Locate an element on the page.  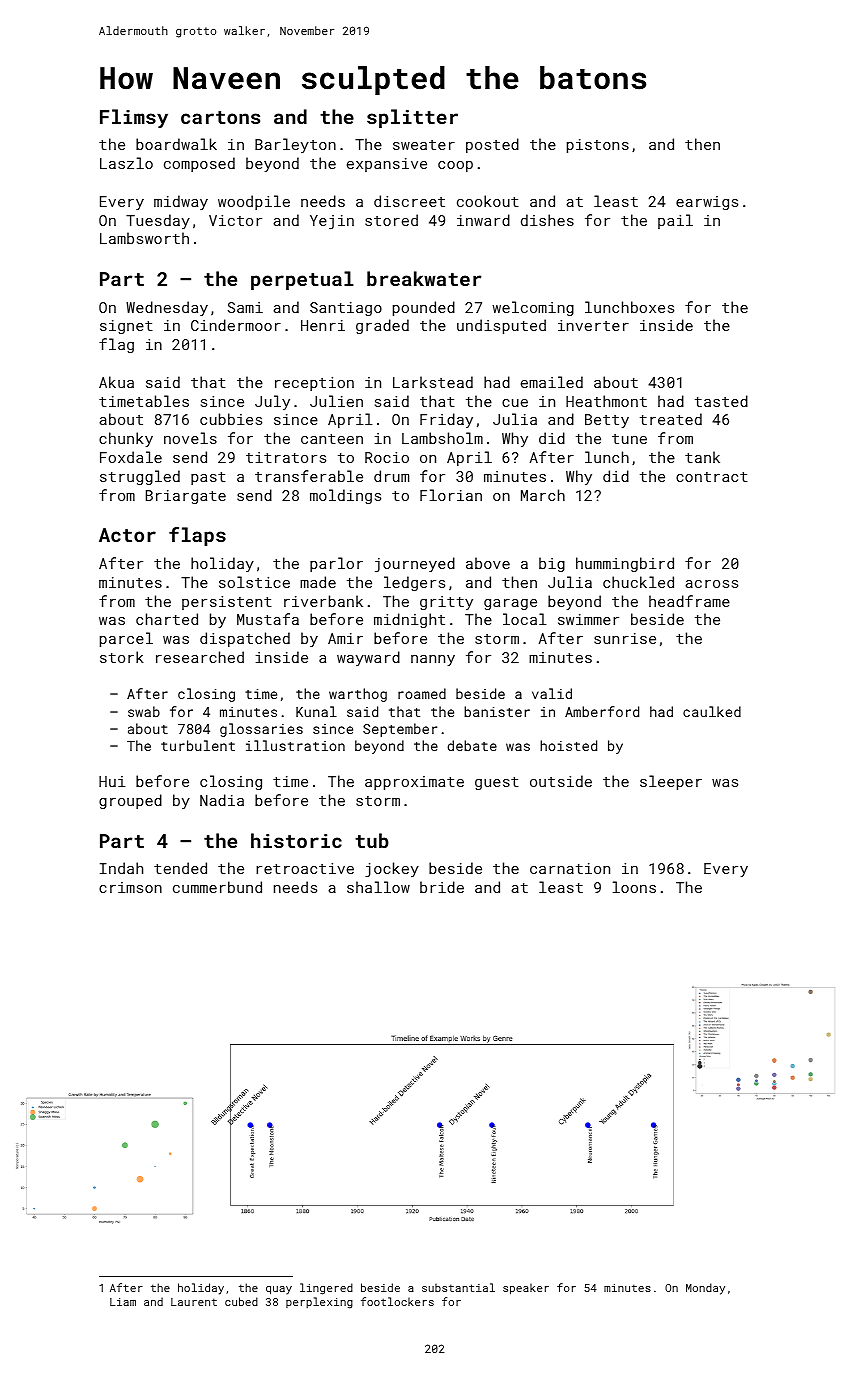
contract is located at coordinates (712, 477).
